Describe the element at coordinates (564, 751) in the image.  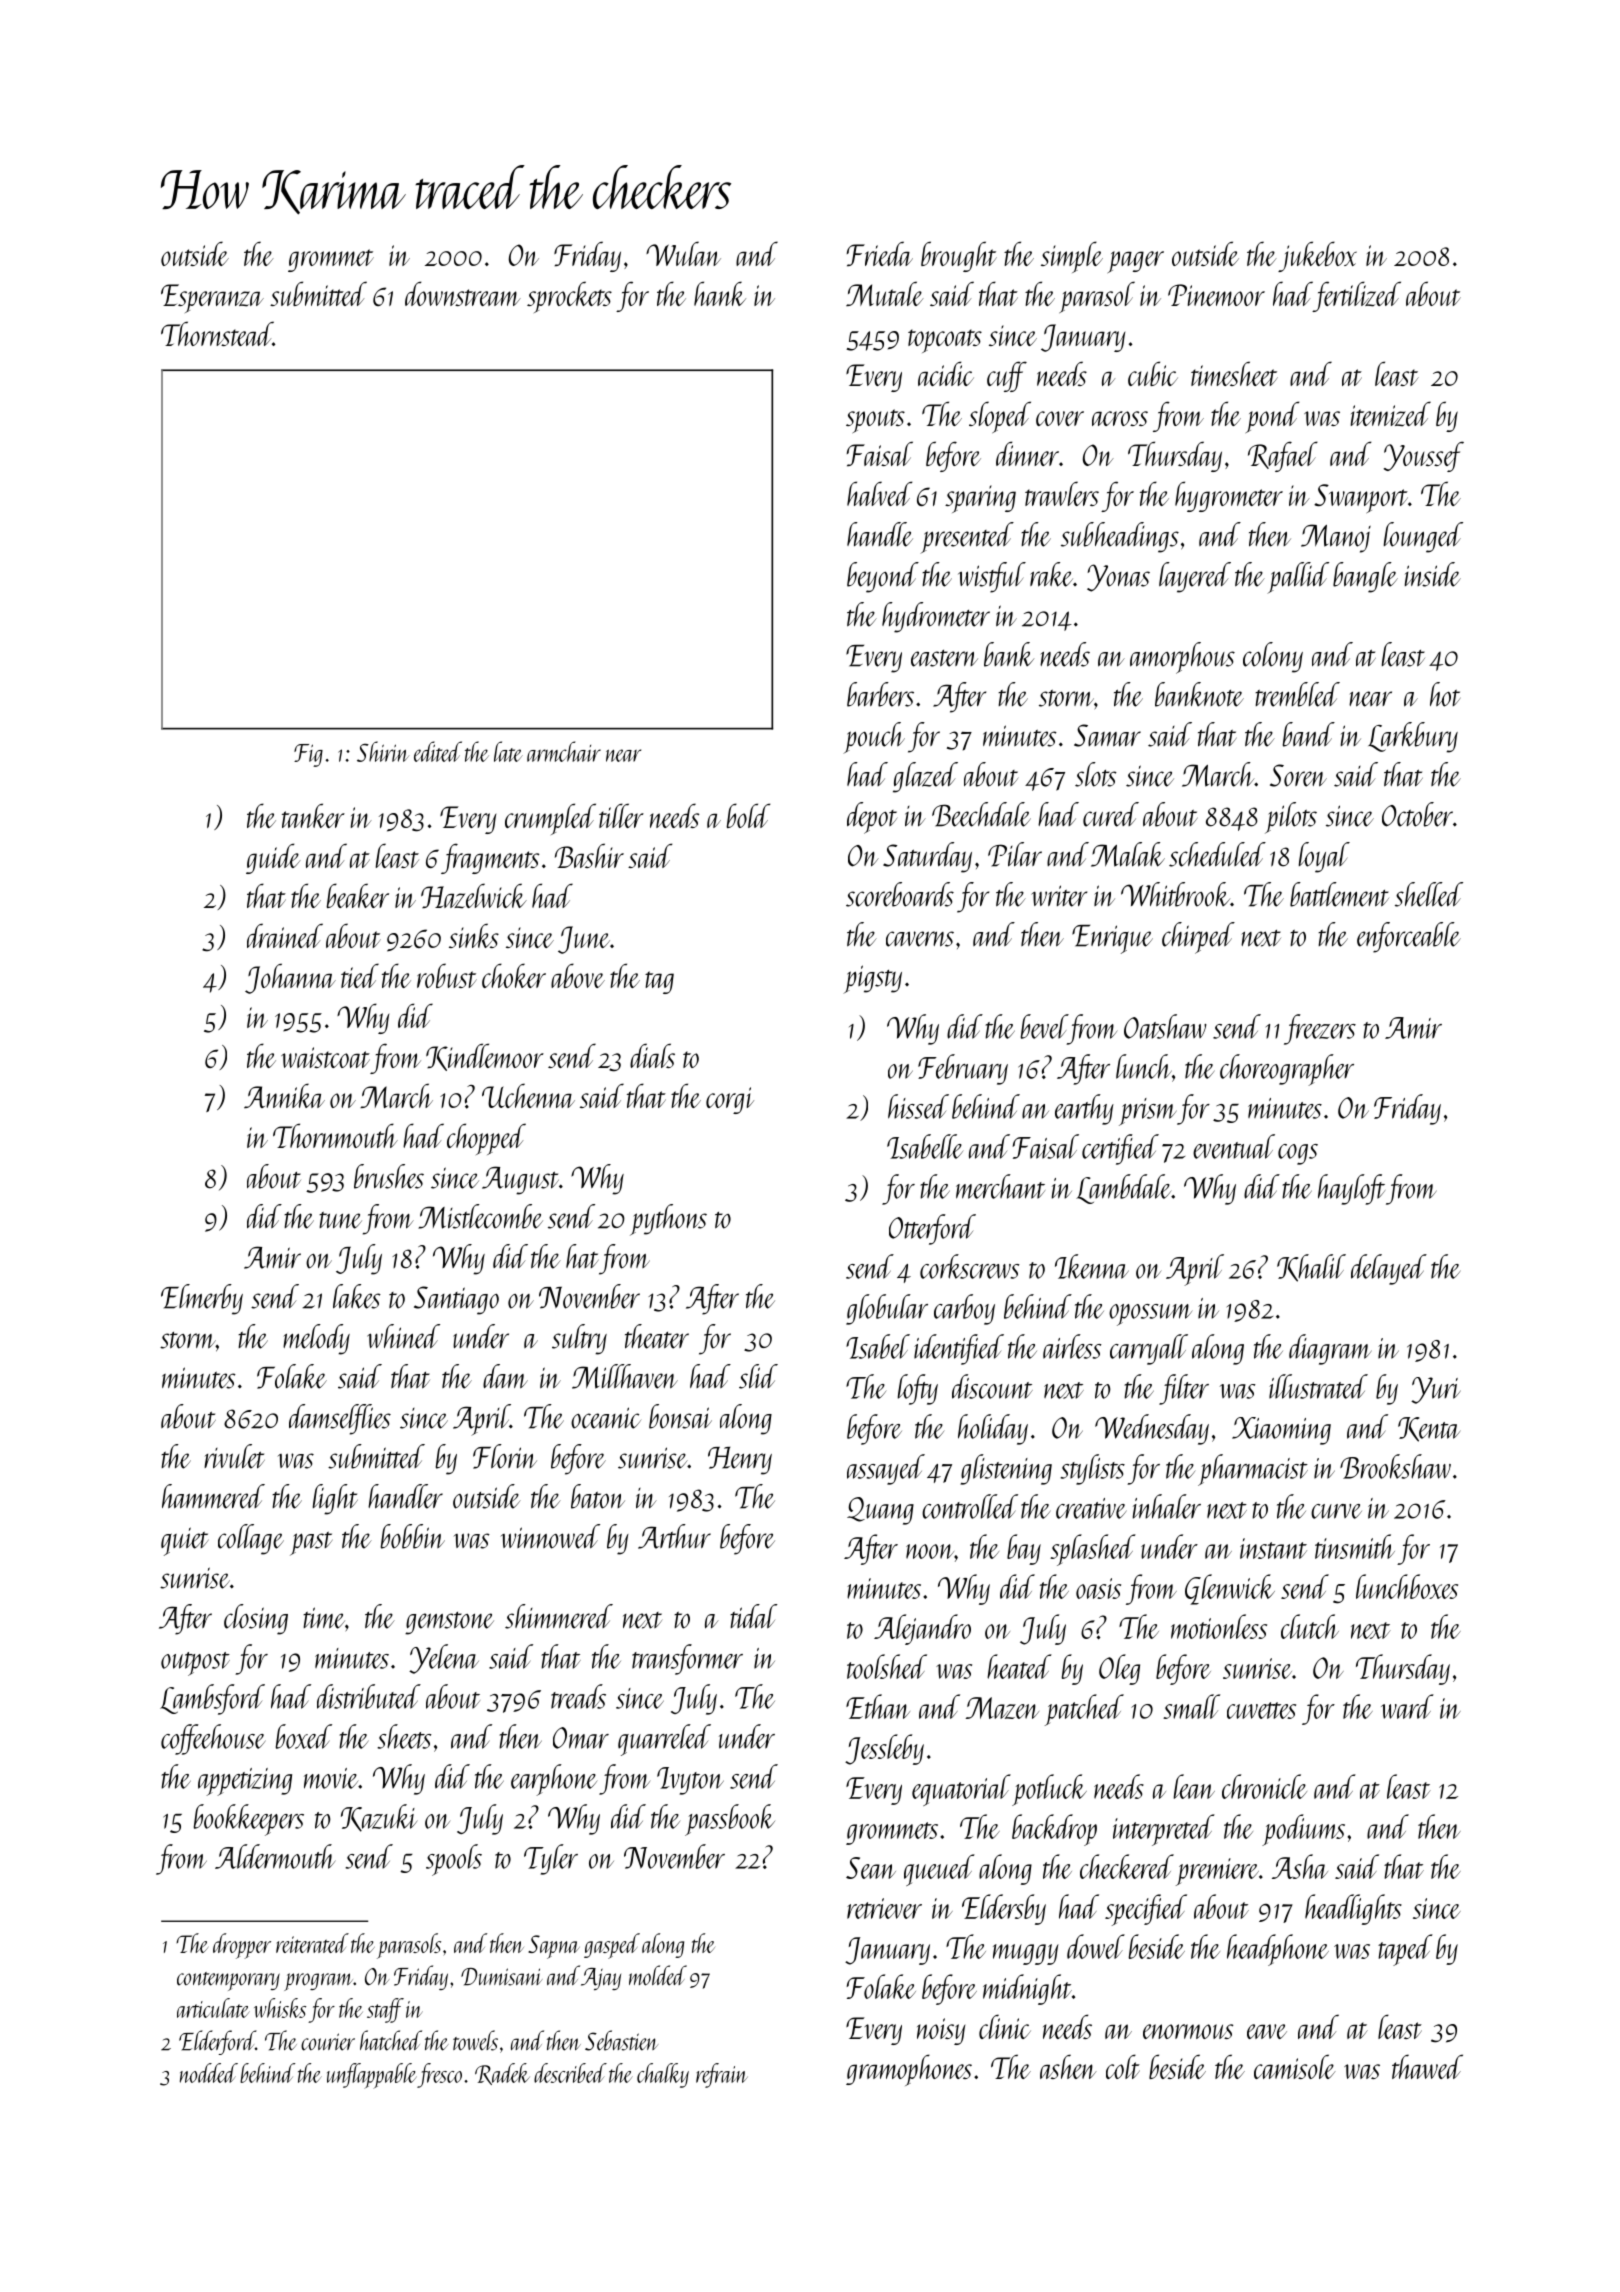
I see `armchair` at that location.
